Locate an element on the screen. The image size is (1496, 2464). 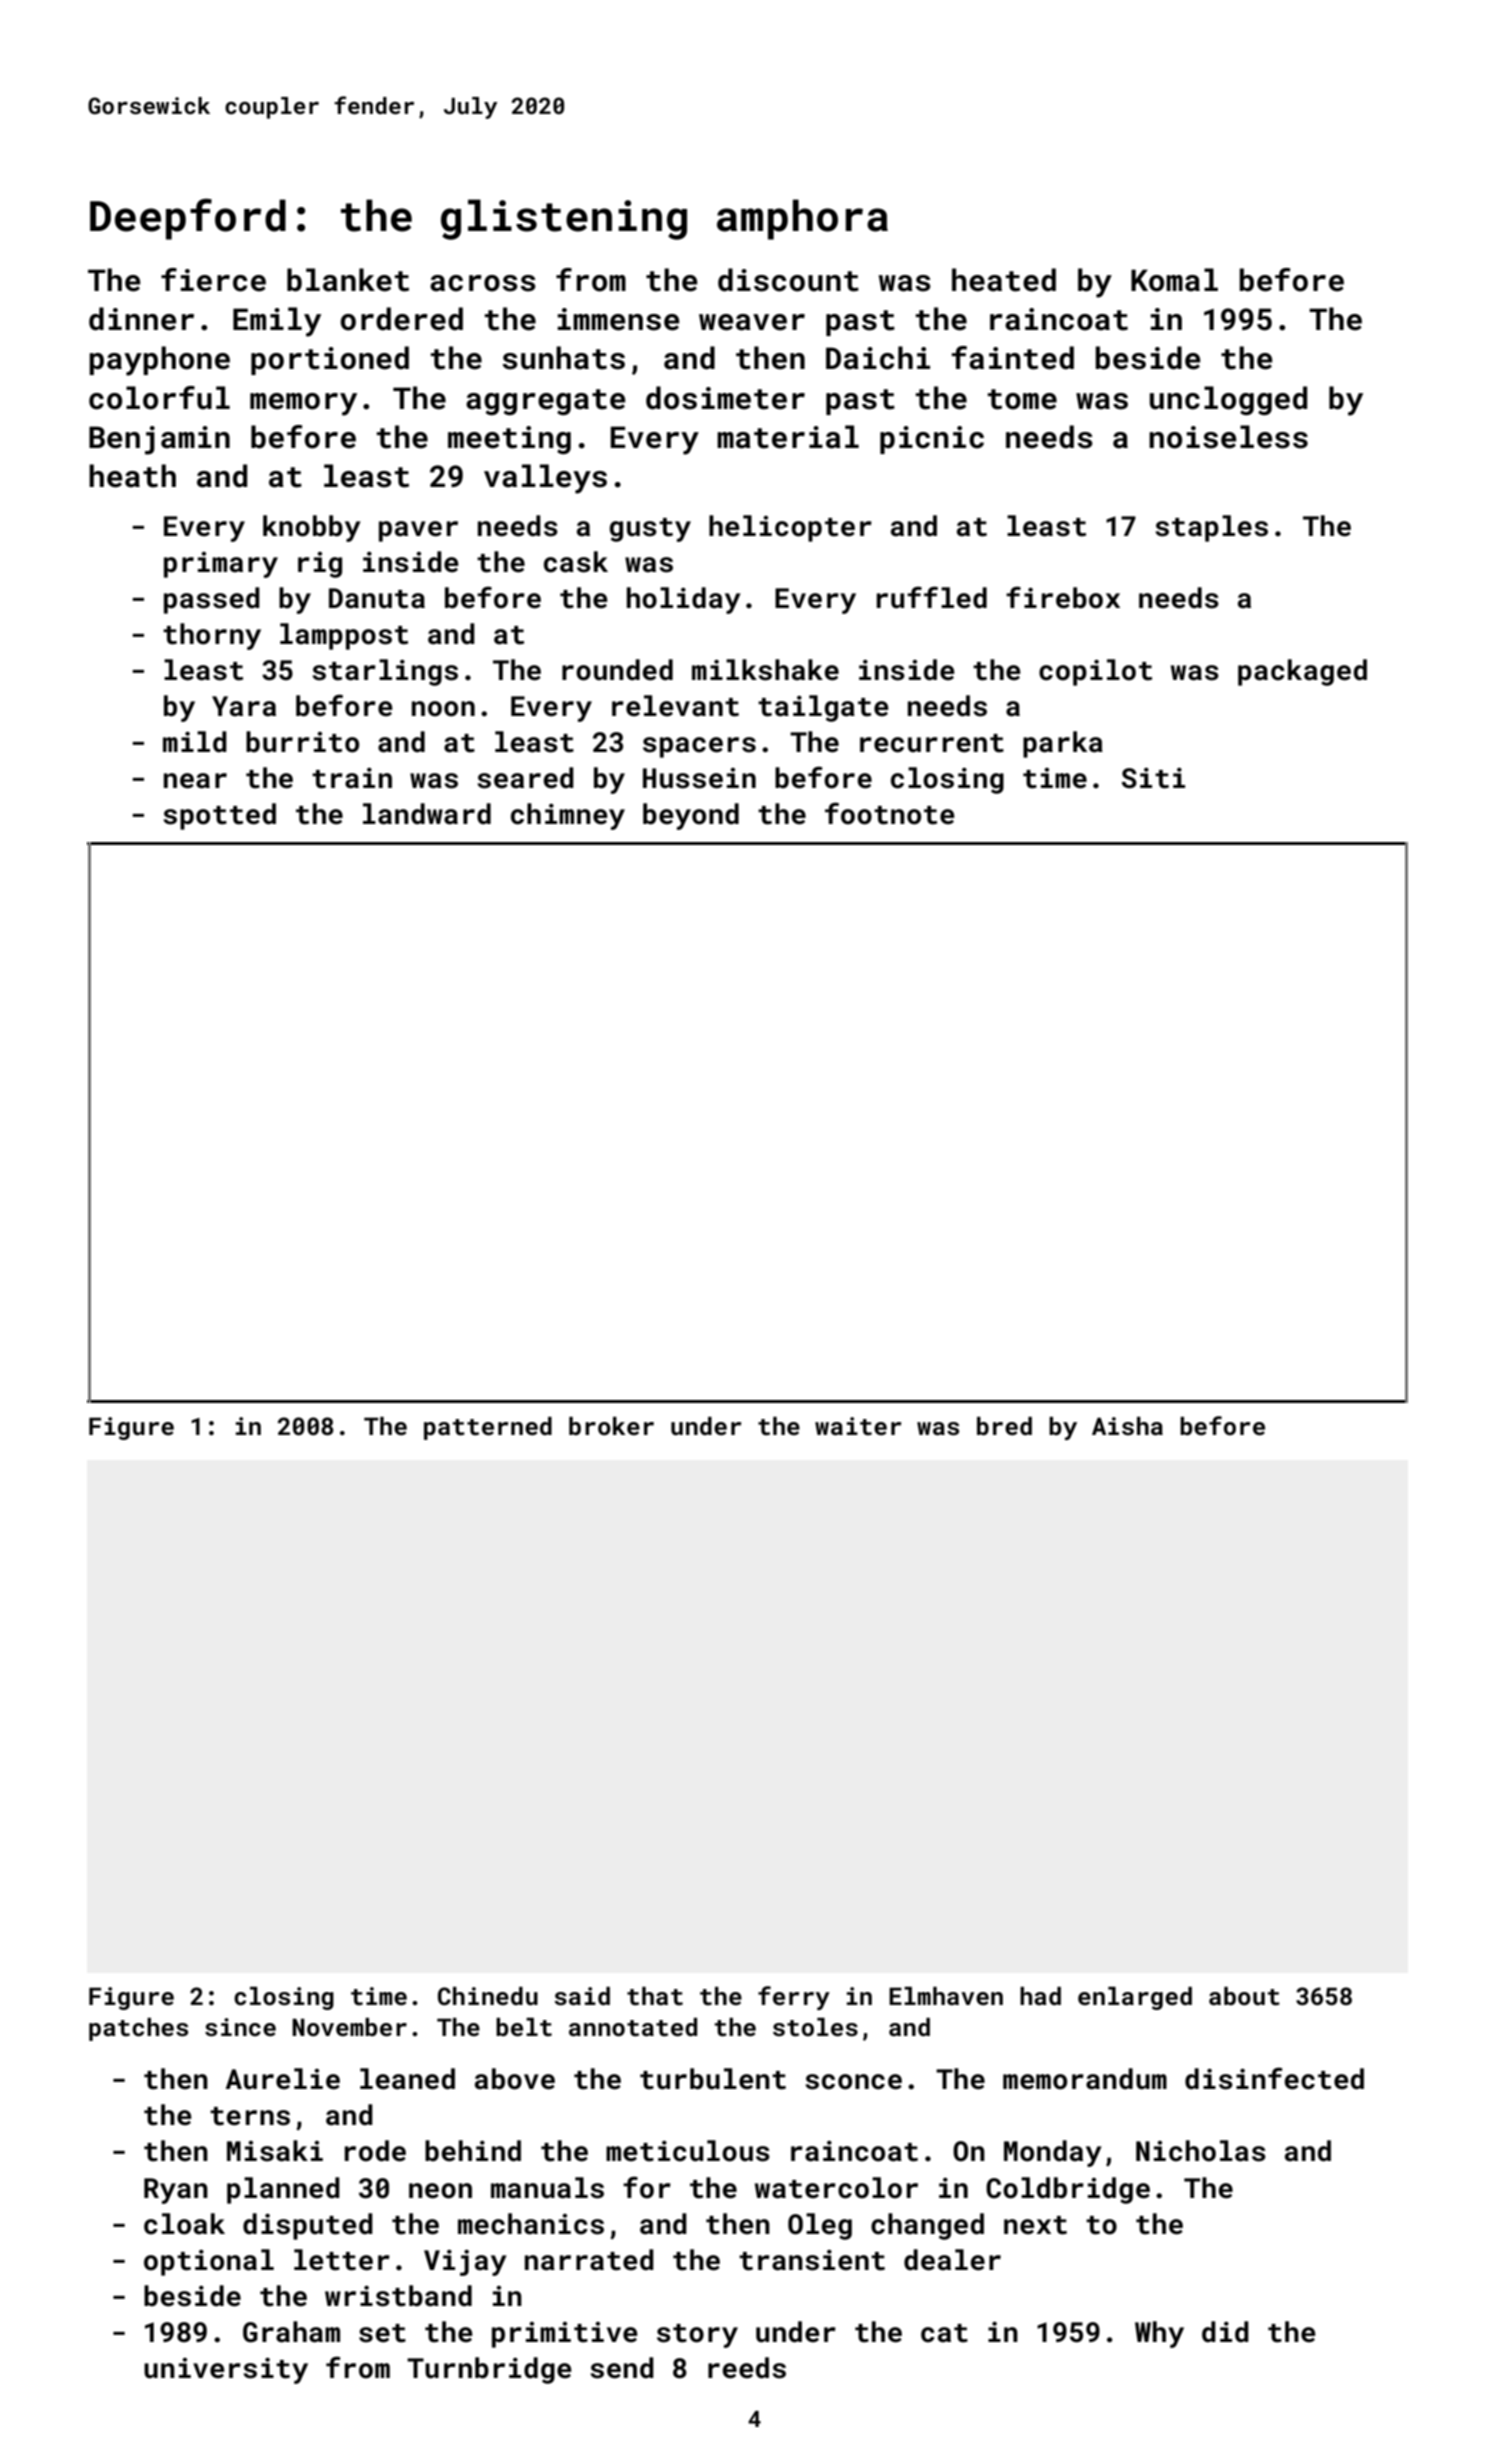
discount is located at coordinates (788, 280).
